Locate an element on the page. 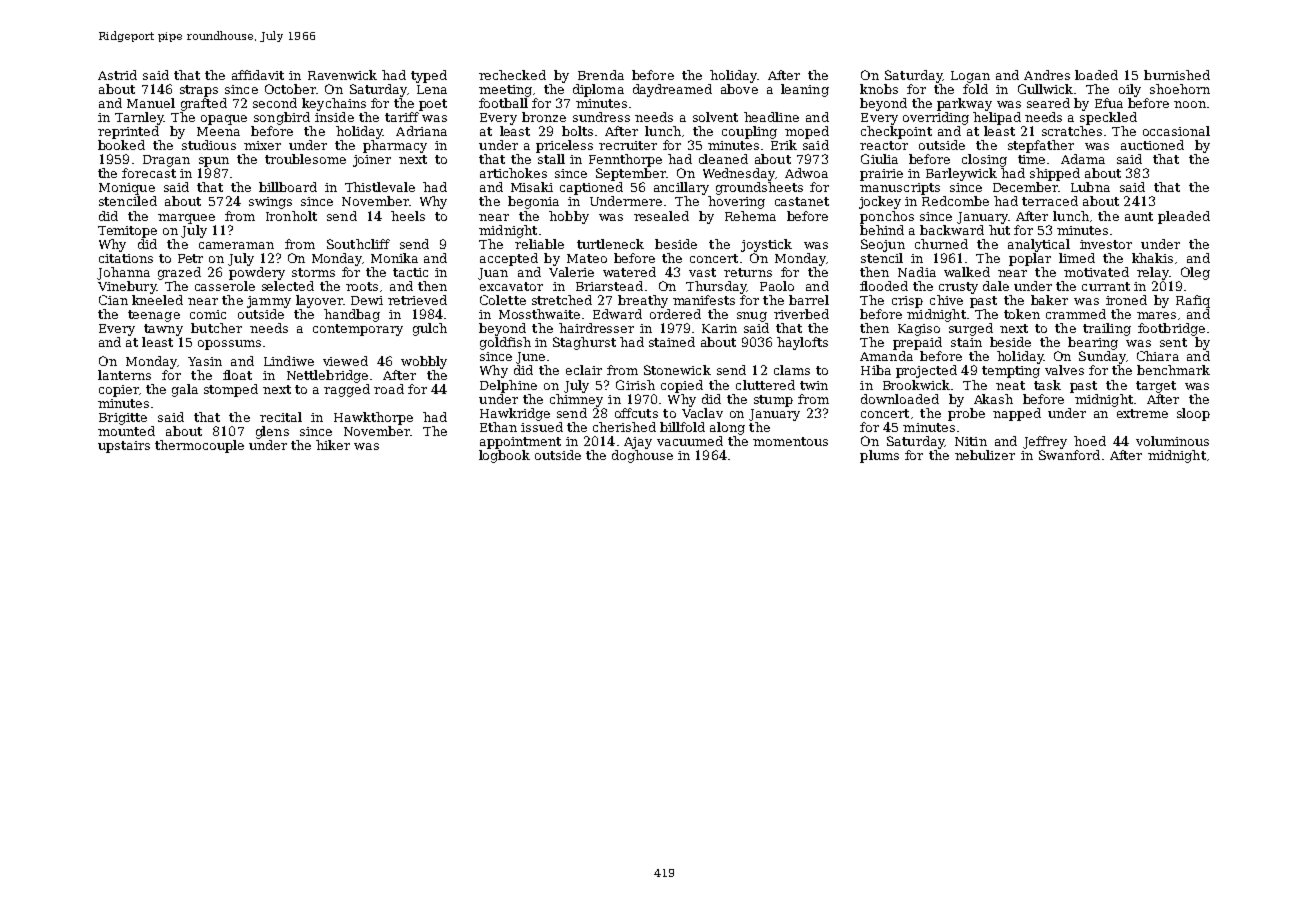 The width and height of the document is (1308, 924). opaque is located at coordinates (224, 120).
